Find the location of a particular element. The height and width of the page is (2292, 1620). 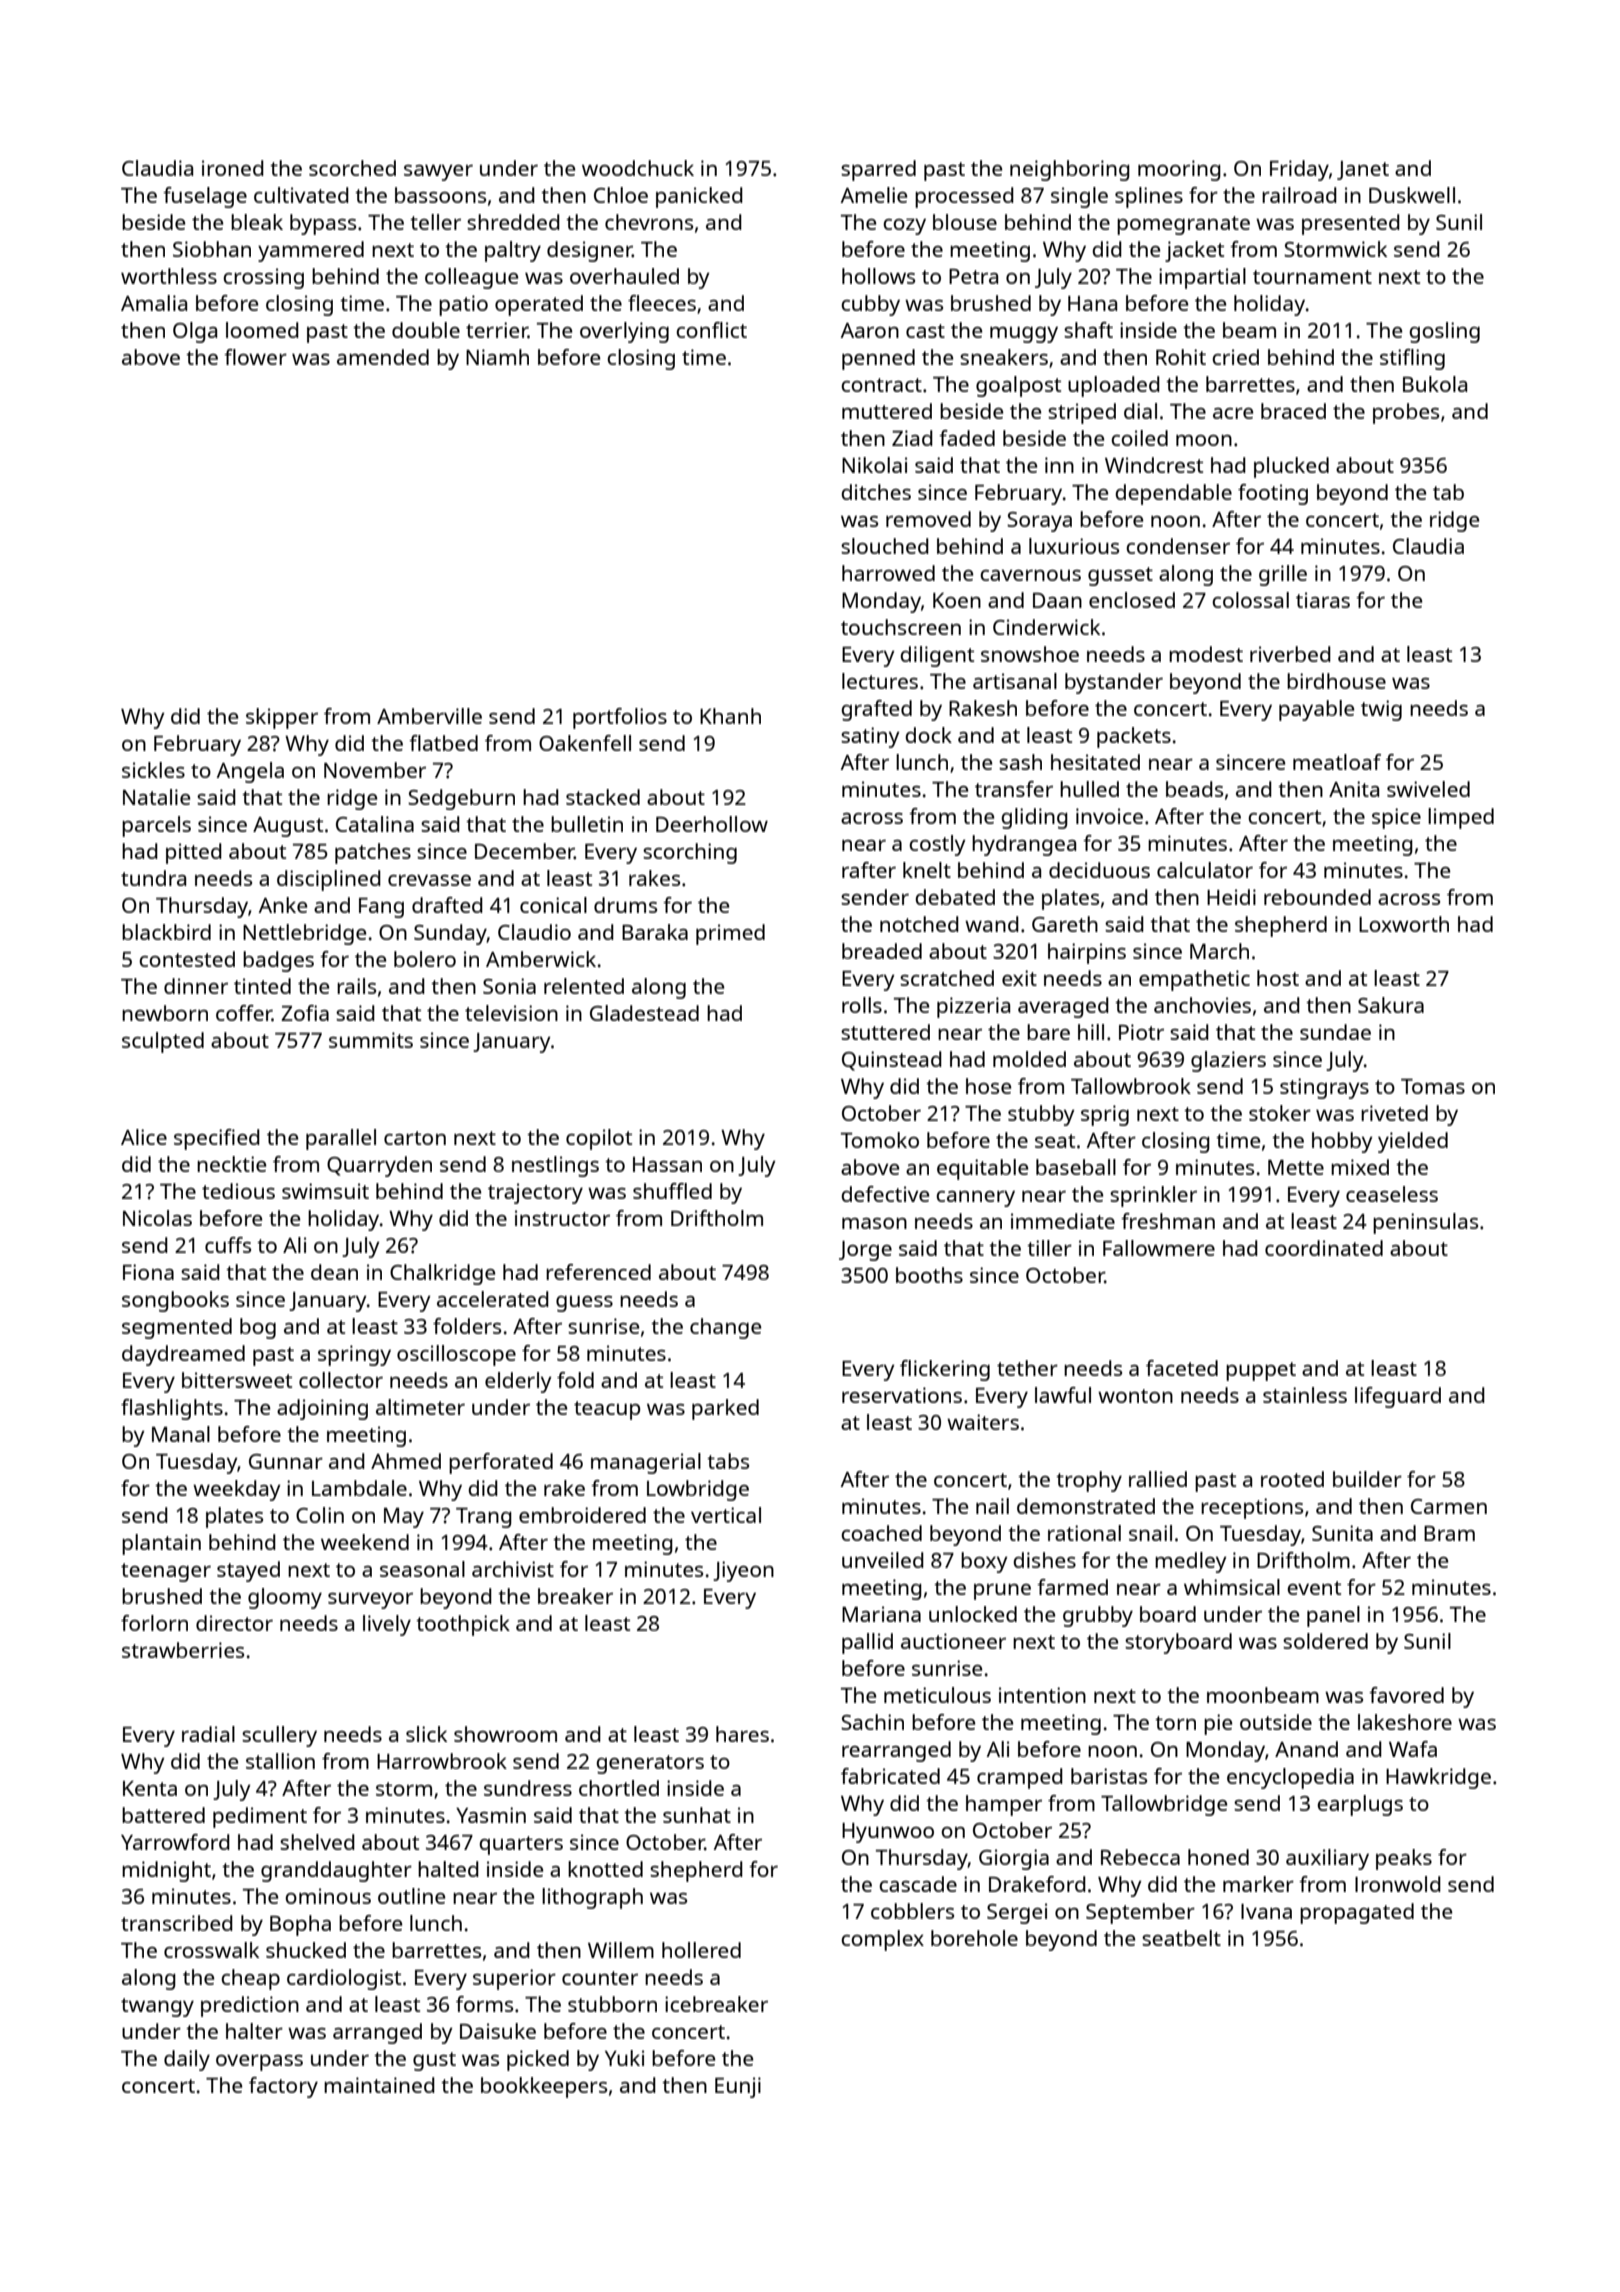

shelved is located at coordinates (317, 1842).
